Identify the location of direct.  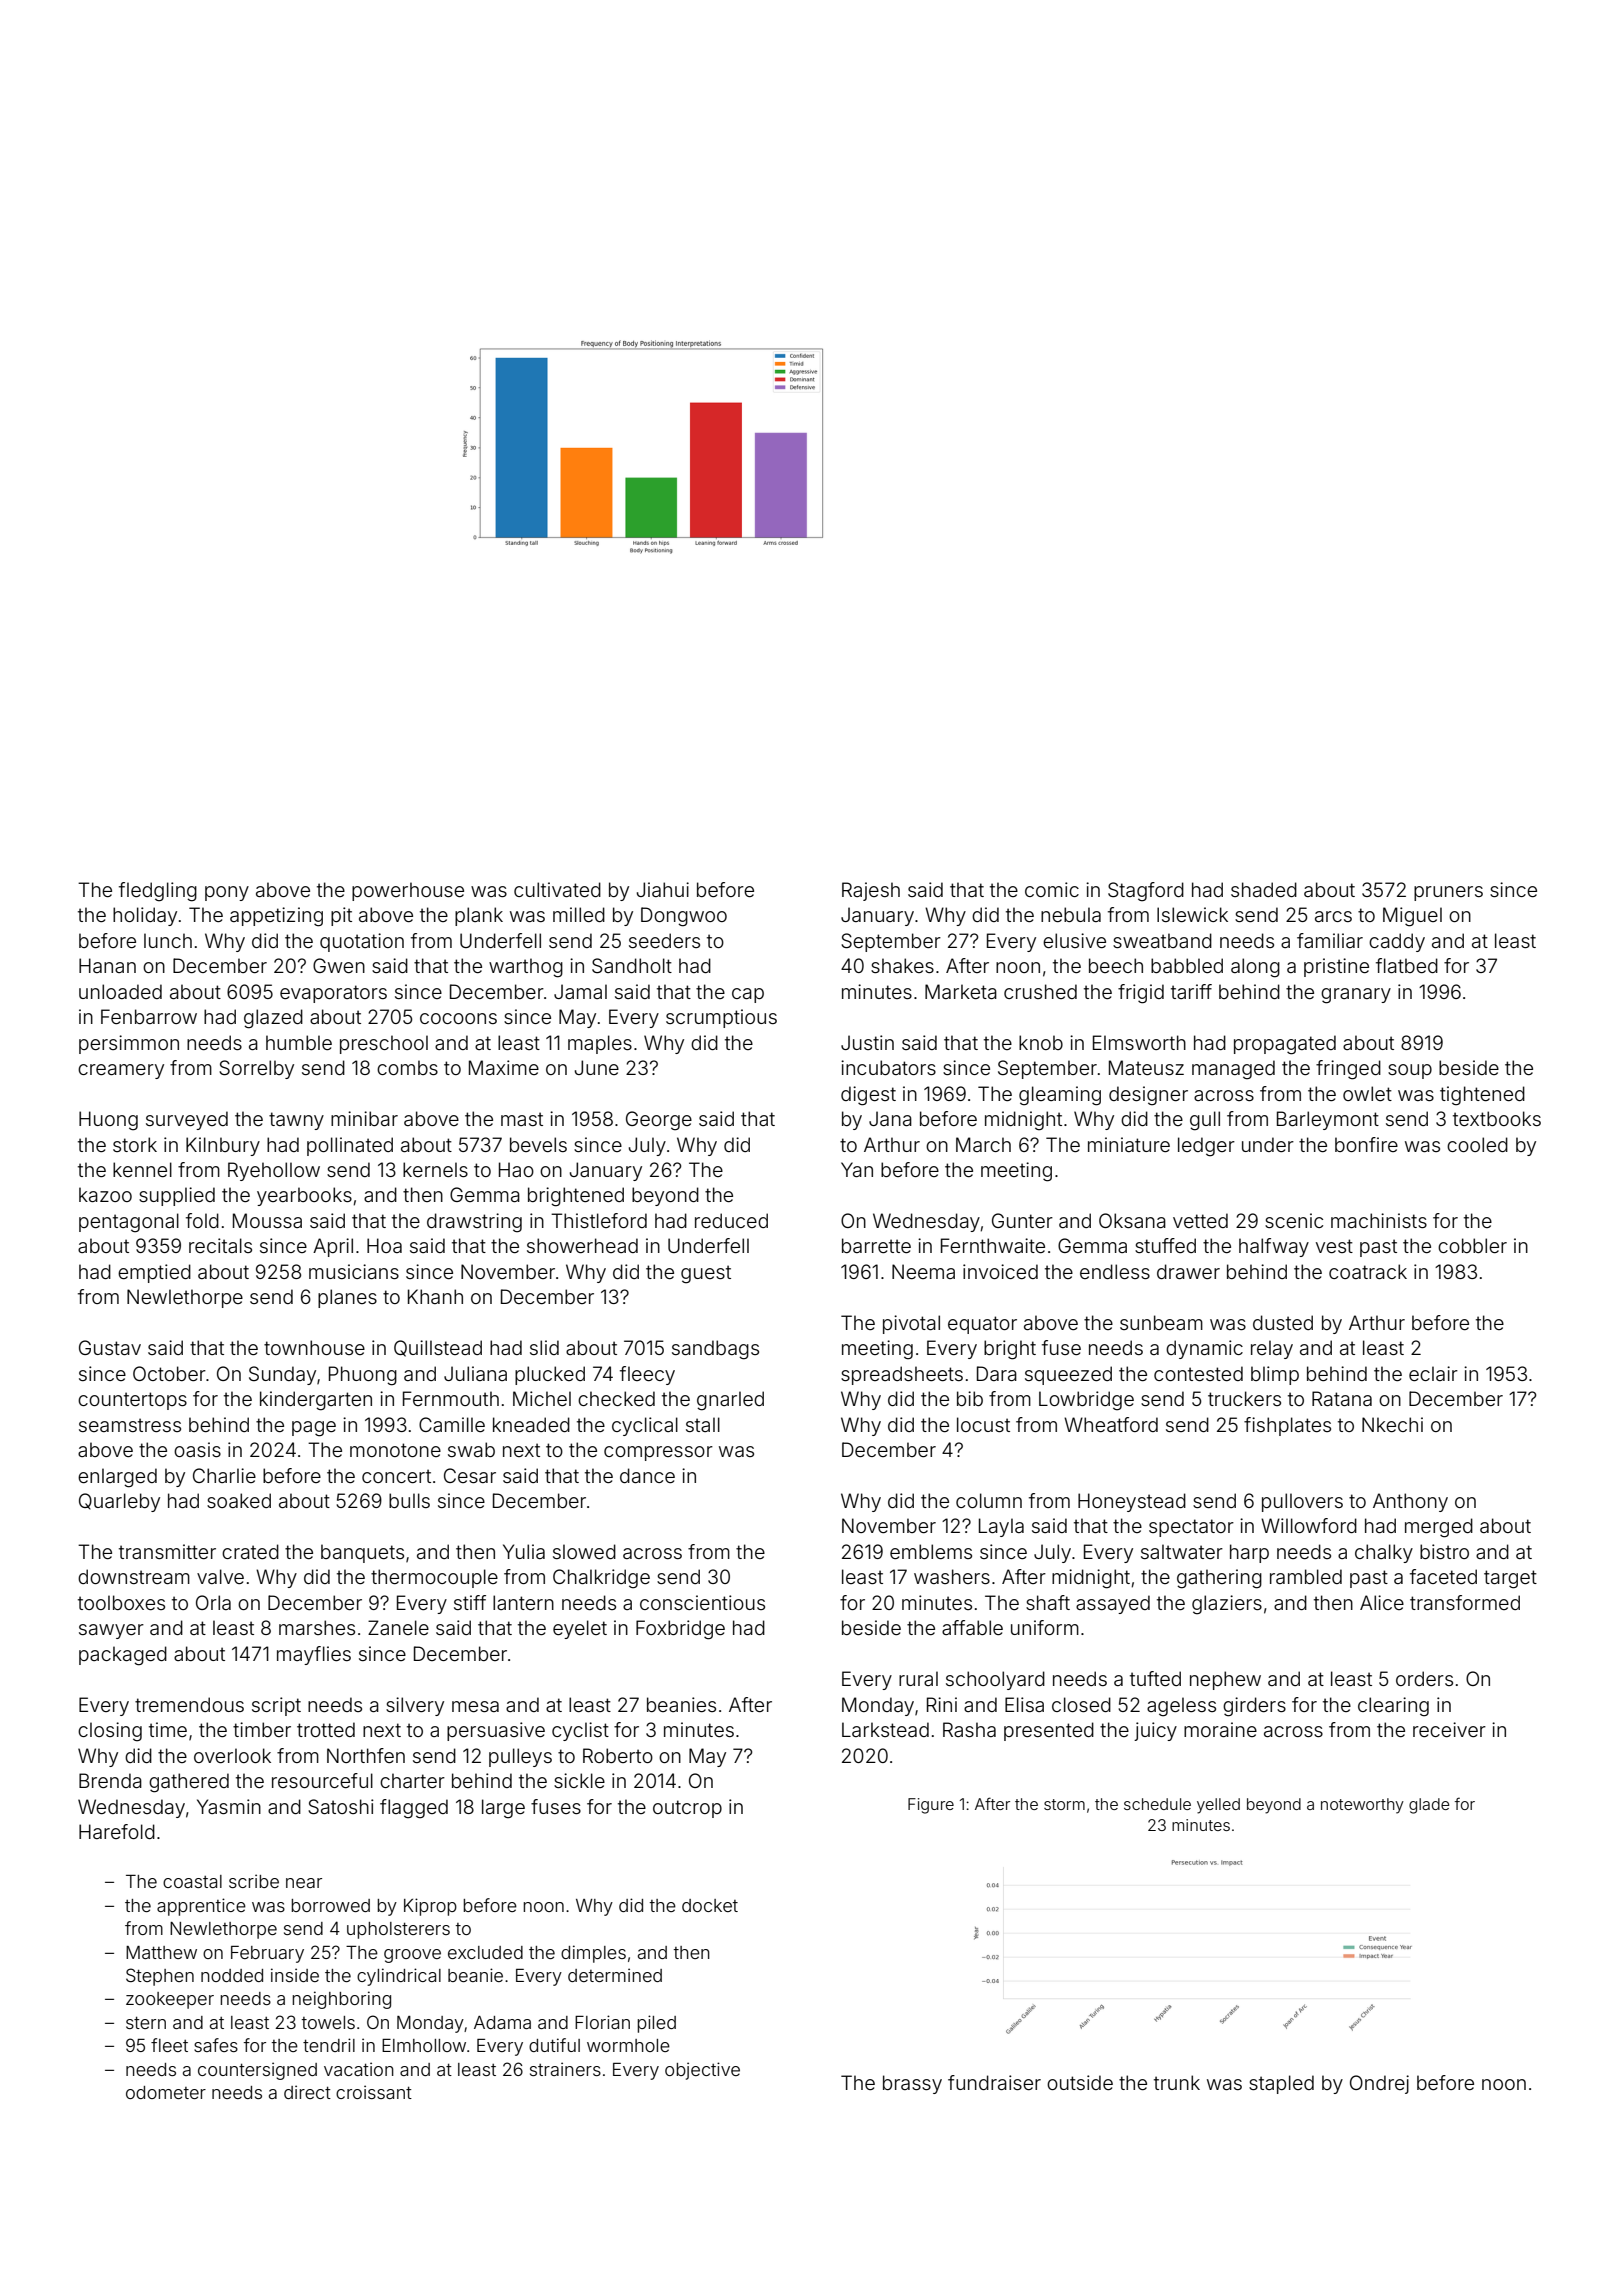
(307, 2092).
